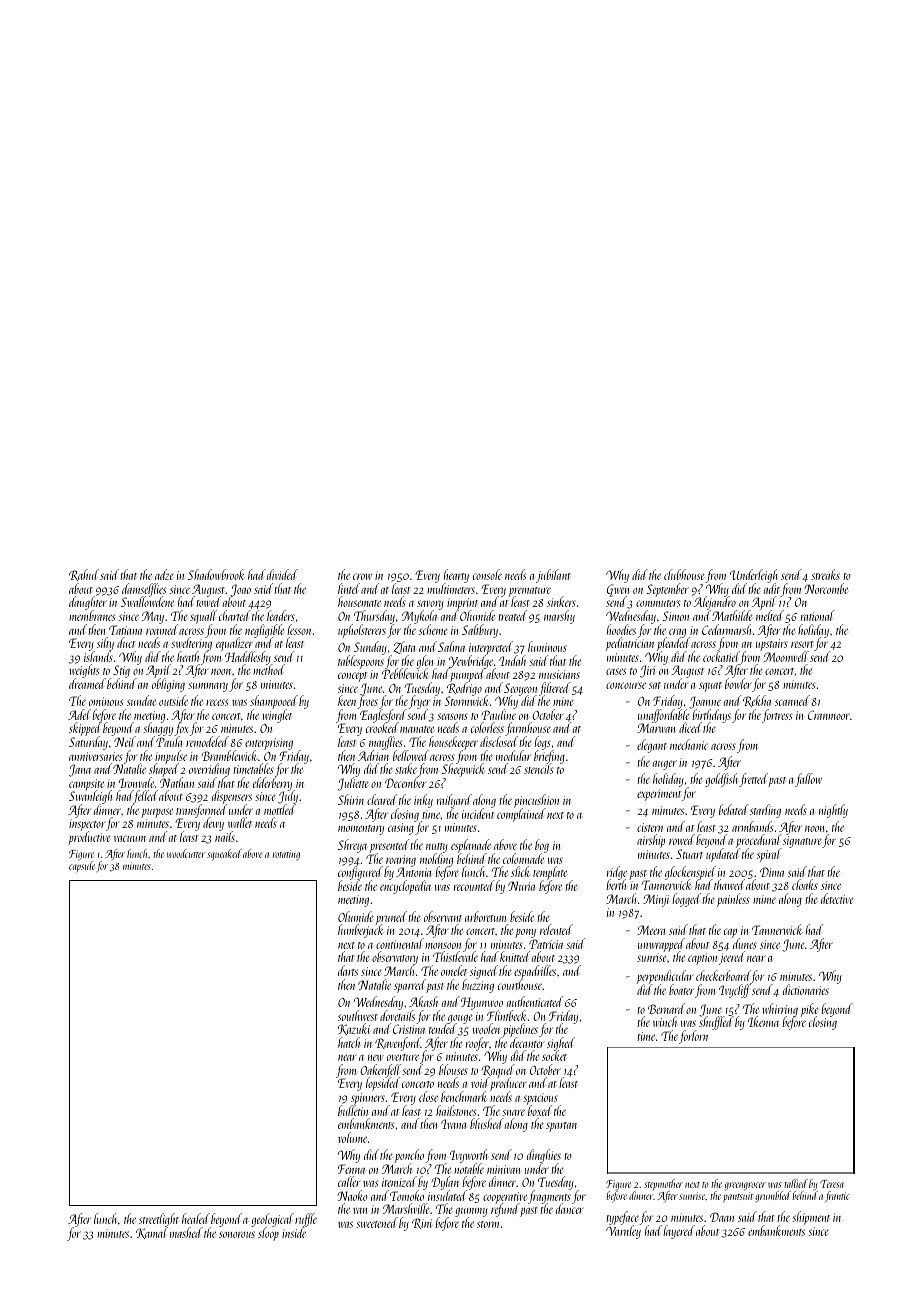 The height and width of the document is (1308, 924). What do you see at coordinates (825, 574) in the document?
I see `streaks` at bounding box center [825, 574].
